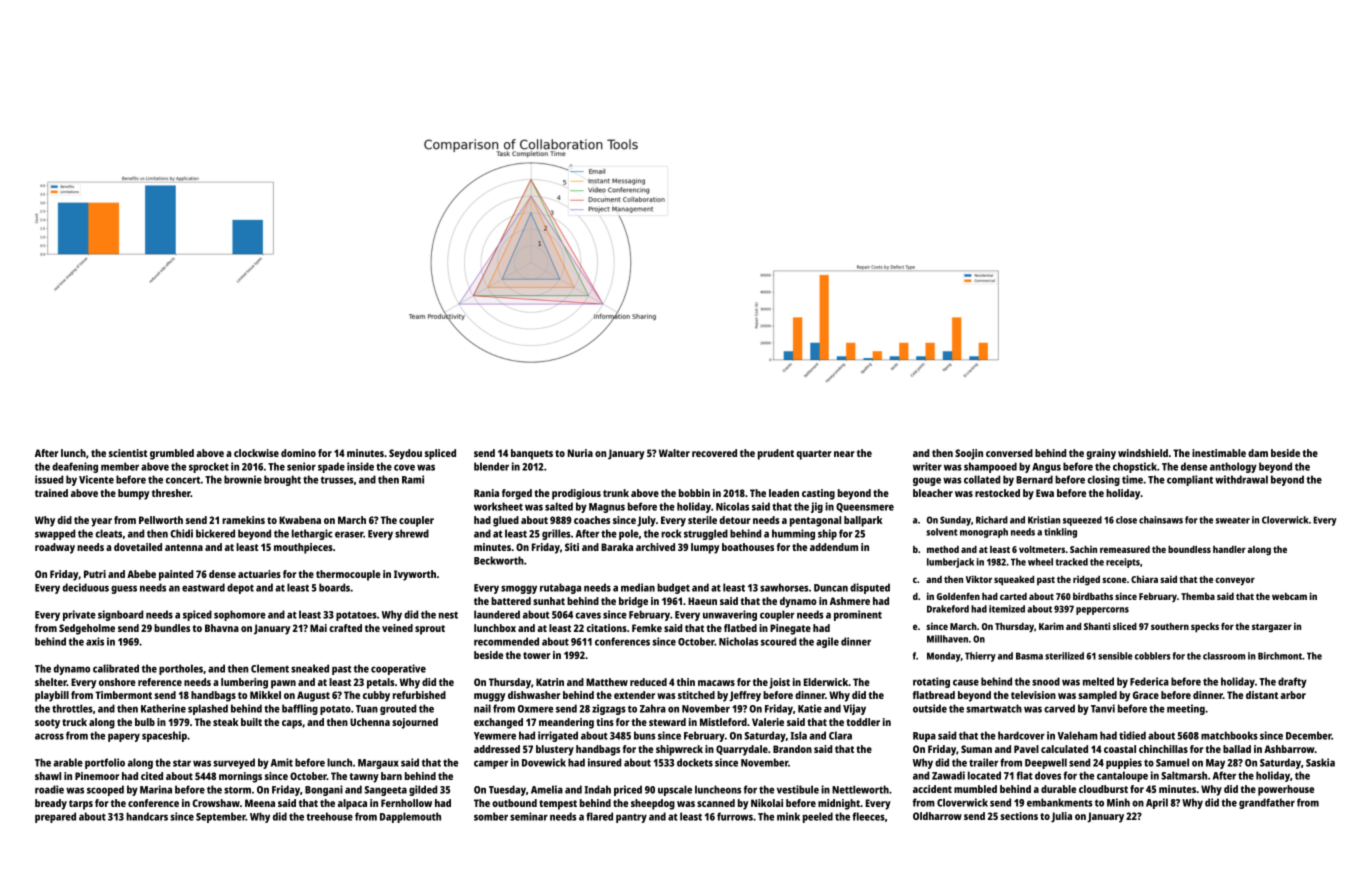  I want to click on Zahra, so click(653, 708).
